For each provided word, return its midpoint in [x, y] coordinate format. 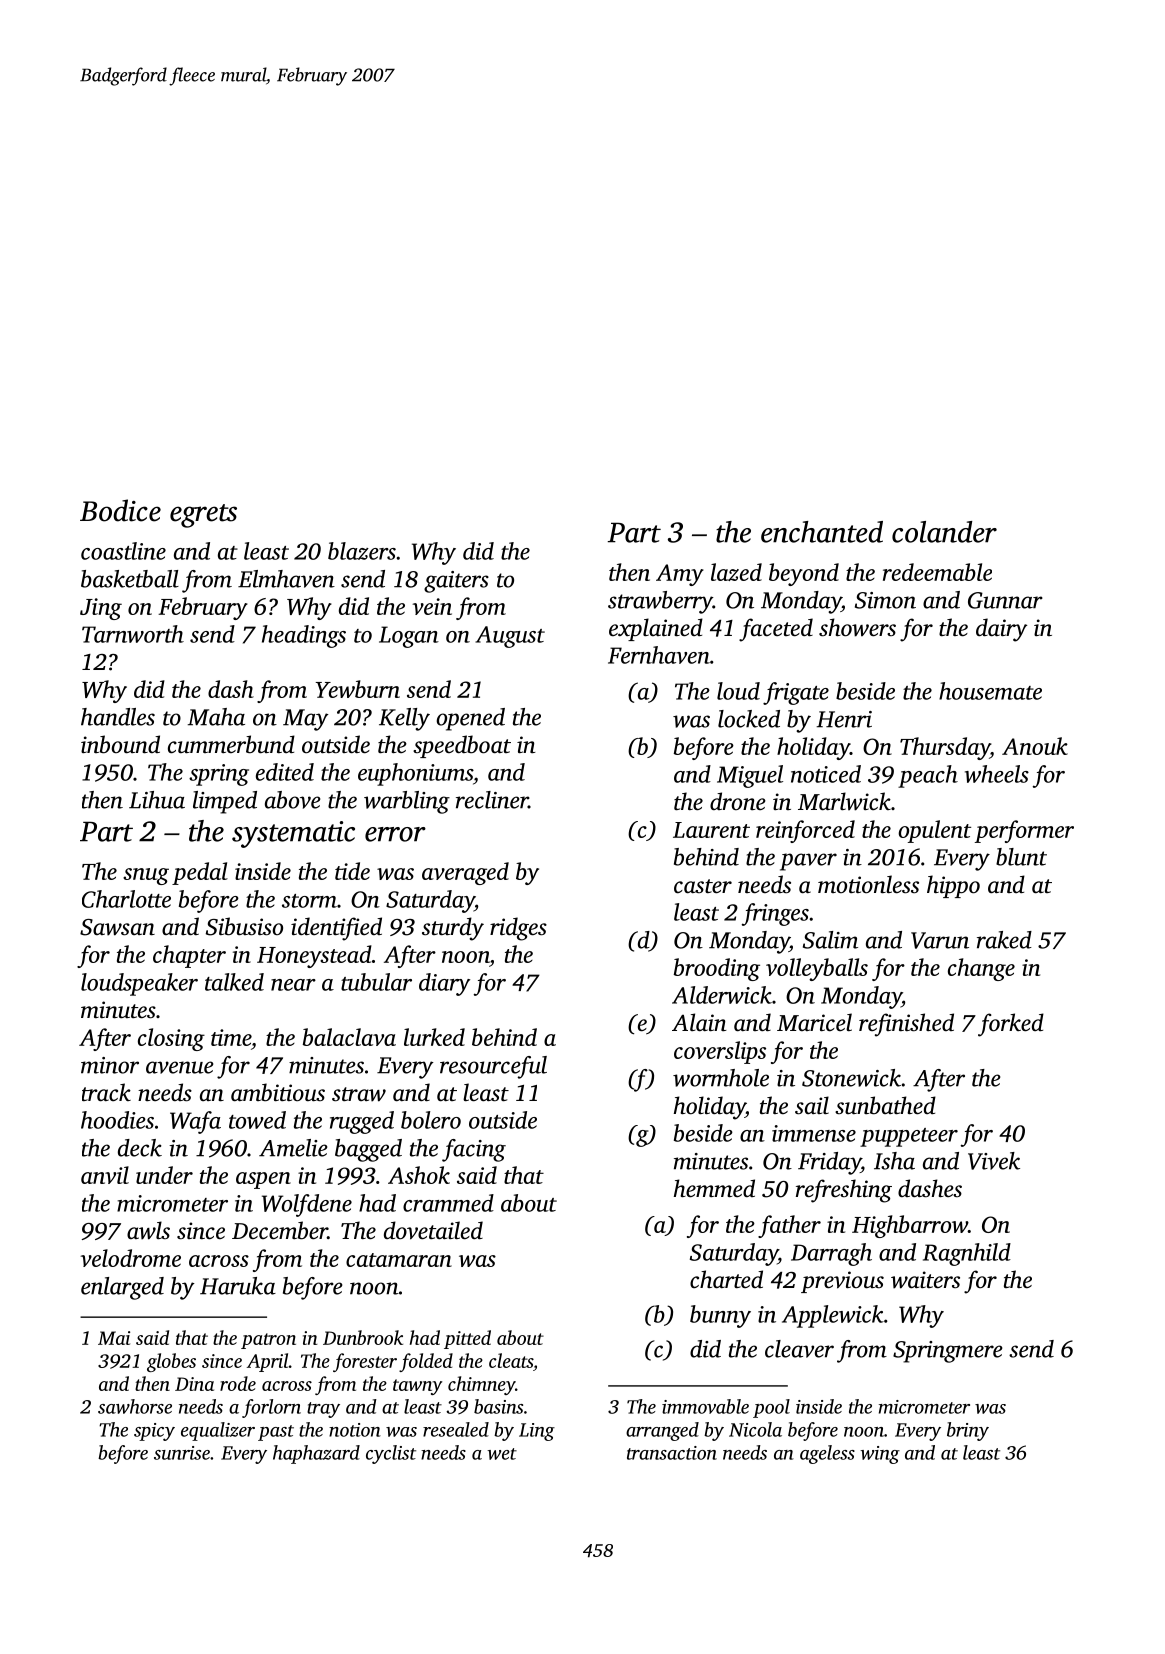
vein [432, 606]
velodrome [130, 1258]
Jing [101, 609]
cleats [511, 1360]
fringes [775, 914]
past [276, 1433]
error [395, 834]
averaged [465, 873]
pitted [467, 1339]
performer [1024, 831]
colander [944, 532]
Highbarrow [910, 1226]
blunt [1021, 857]
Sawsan [117, 927]
